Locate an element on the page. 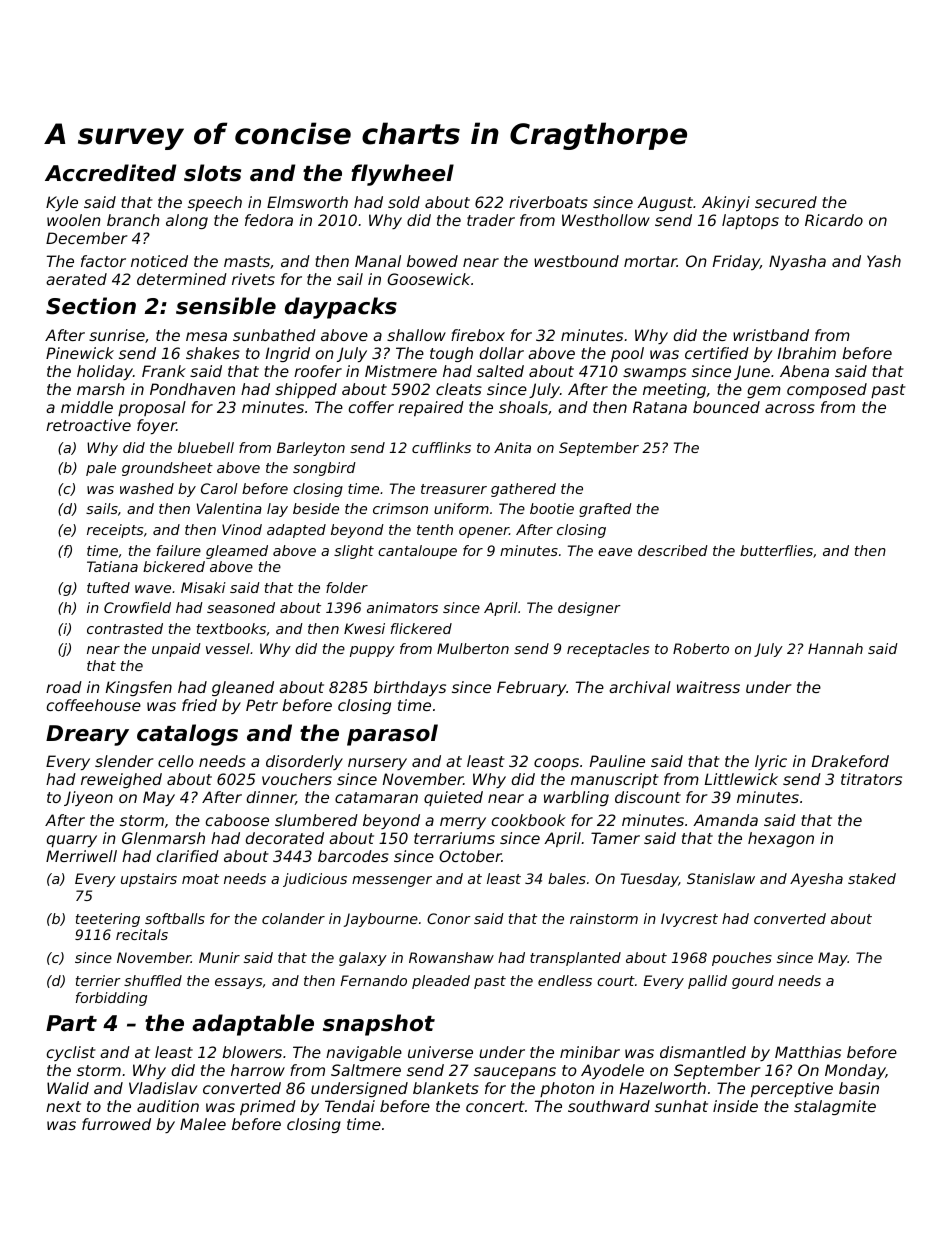 Image resolution: width=952 pixels, height=1233 pixels. Ratana is located at coordinates (660, 407).
